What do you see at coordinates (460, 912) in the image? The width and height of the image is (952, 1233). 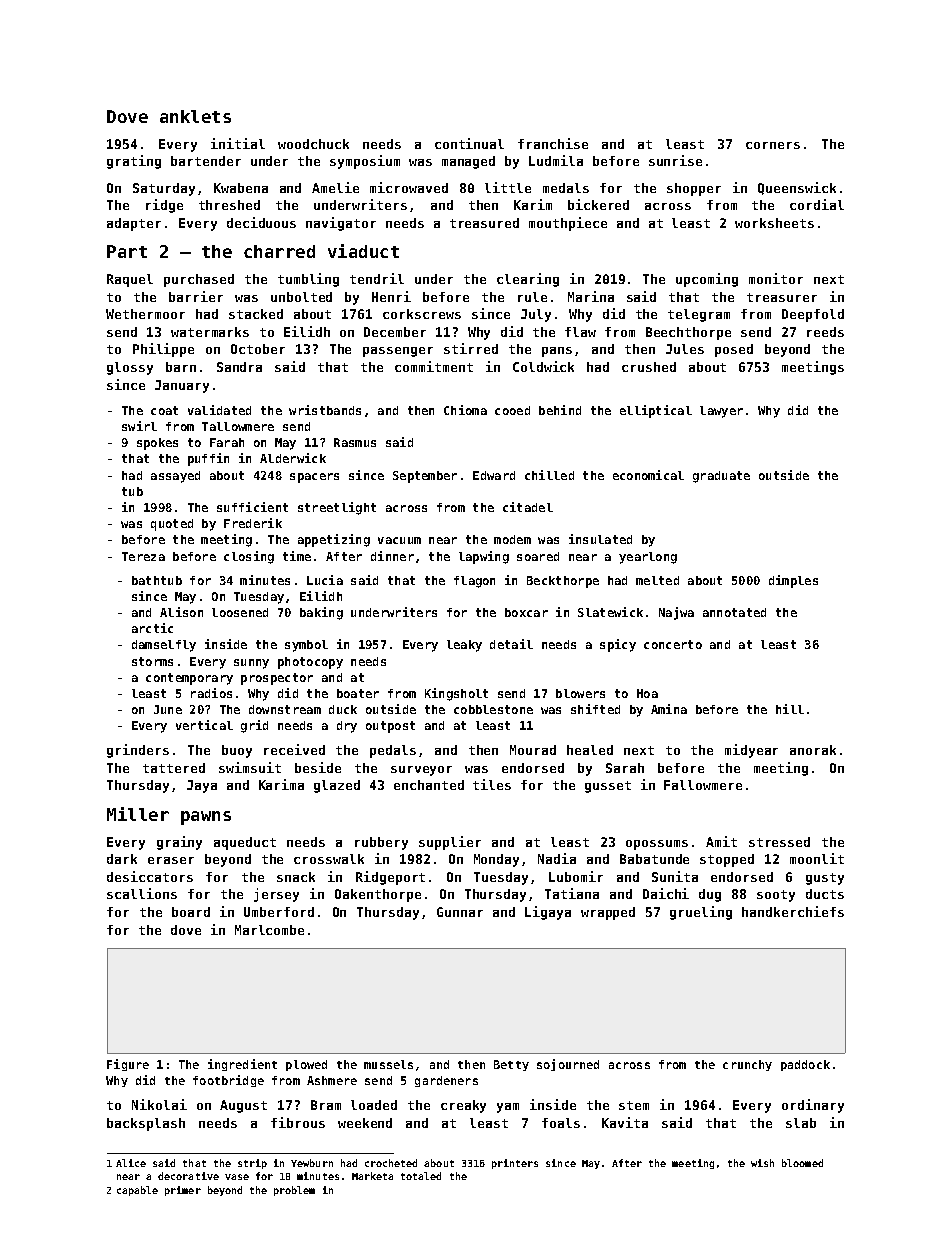 I see `Gunnar` at bounding box center [460, 912].
